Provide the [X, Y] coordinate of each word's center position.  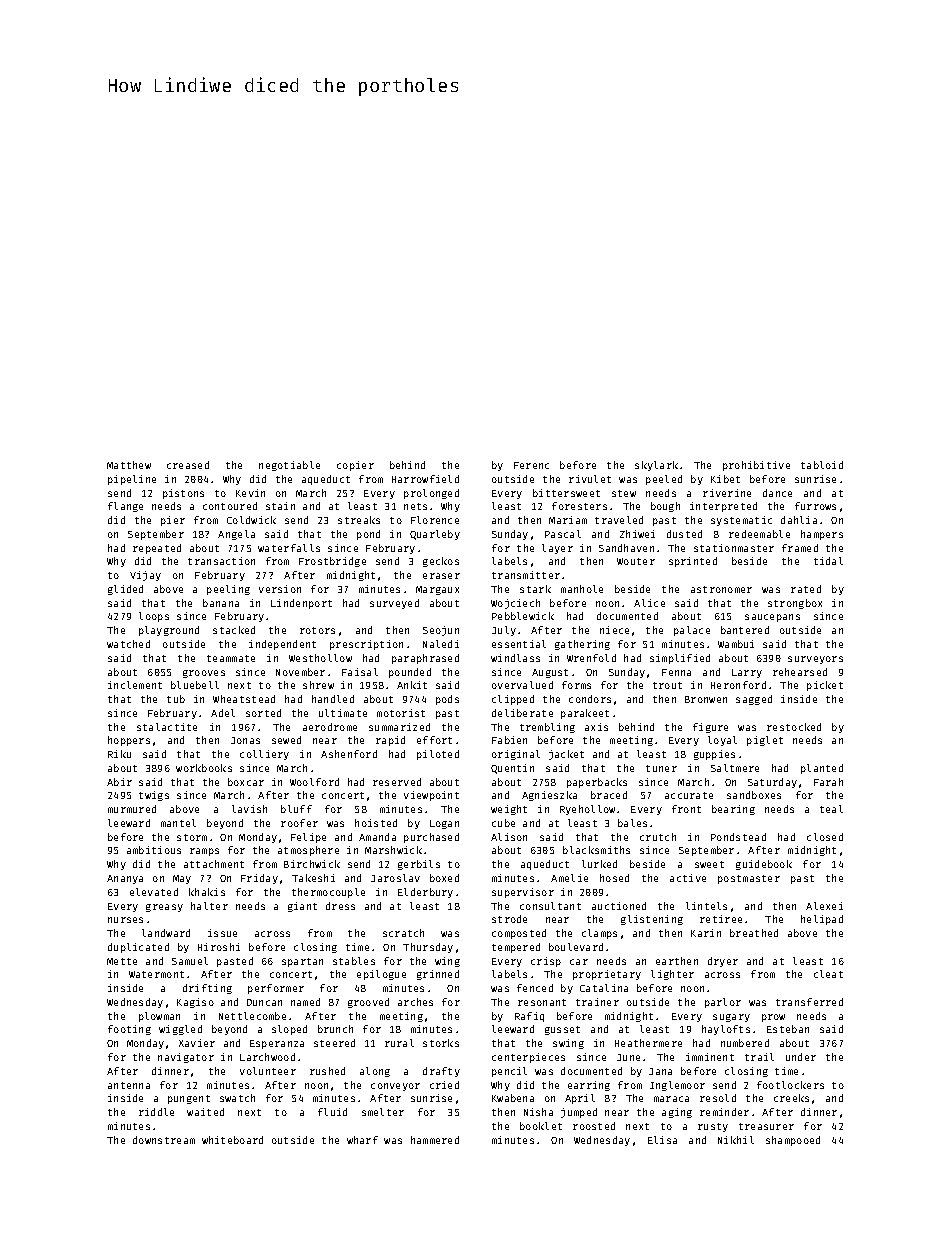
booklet [541, 1126]
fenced [535, 988]
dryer [723, 962]
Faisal [360, 672]
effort [434, 740]
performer [276, 989]
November [300, 672]
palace [692, 631]
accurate [689, 795]
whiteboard [232, 1140]
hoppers [129, 741]
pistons [183, 494]
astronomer [721, 589]
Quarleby [435, 535]
